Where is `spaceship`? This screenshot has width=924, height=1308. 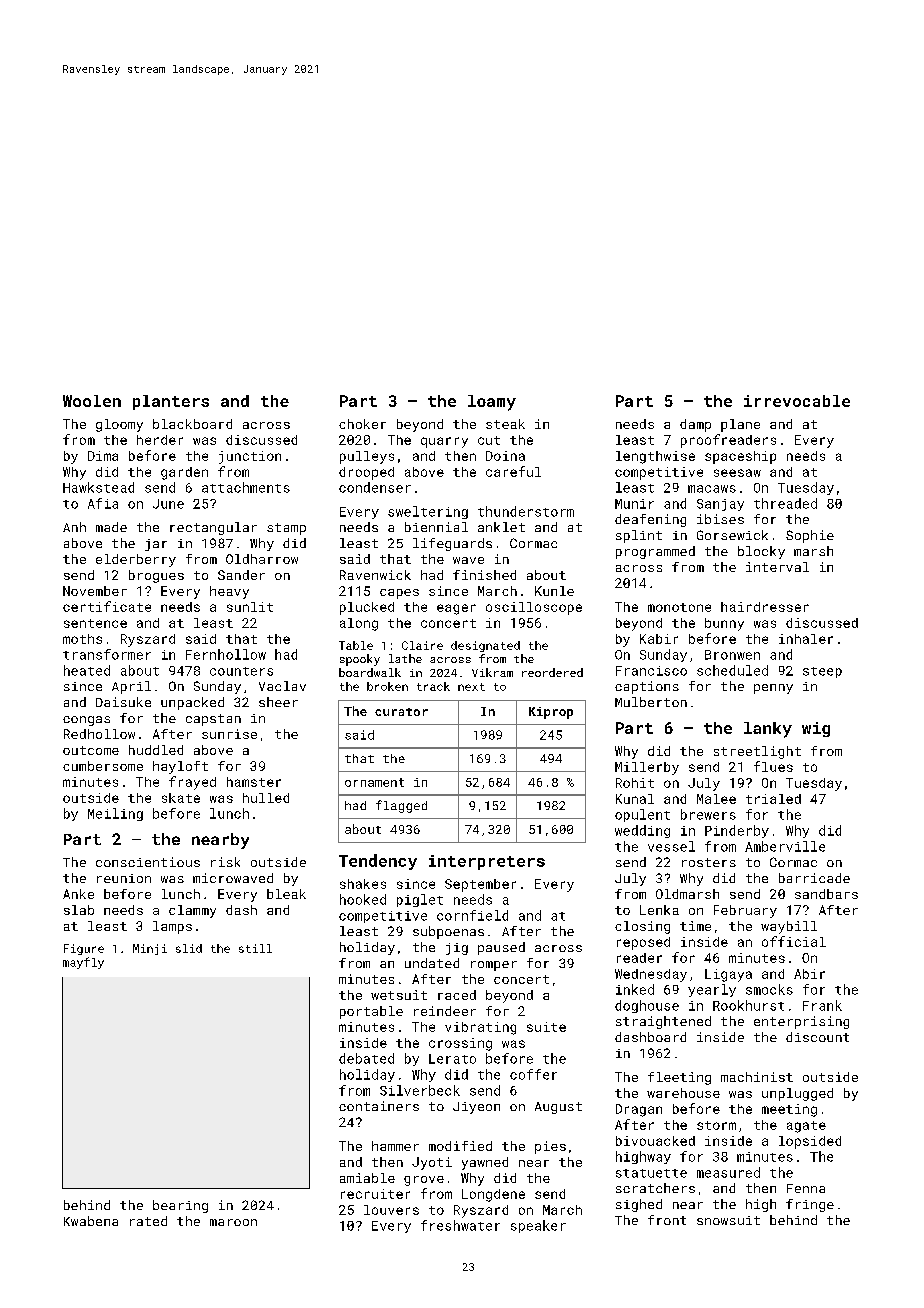 spaceship is located at coordinates (740, 457).
